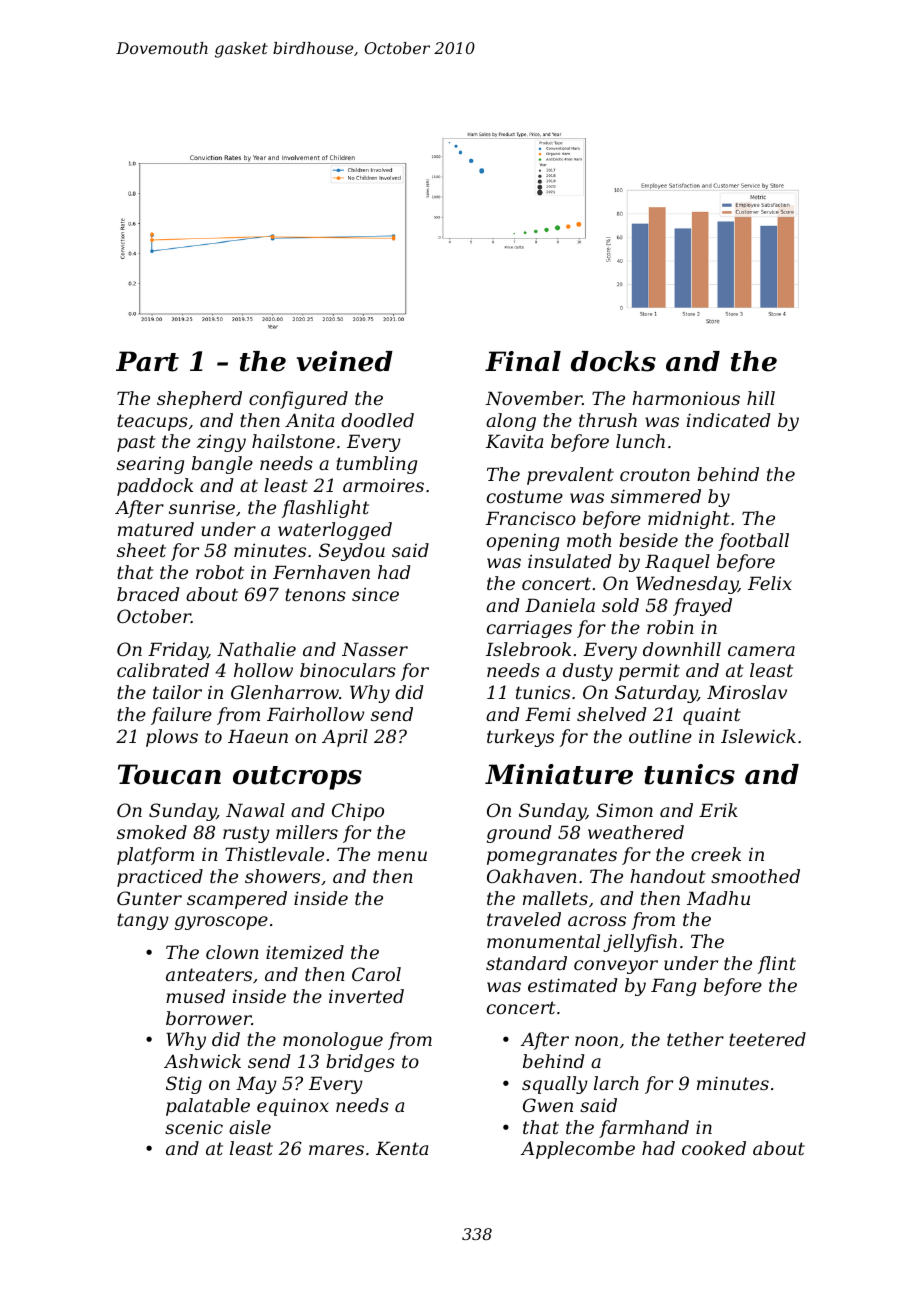  What do you see at coordinates (613, 361) in the page?
I see `docks` at bounding box center [613, 361].
